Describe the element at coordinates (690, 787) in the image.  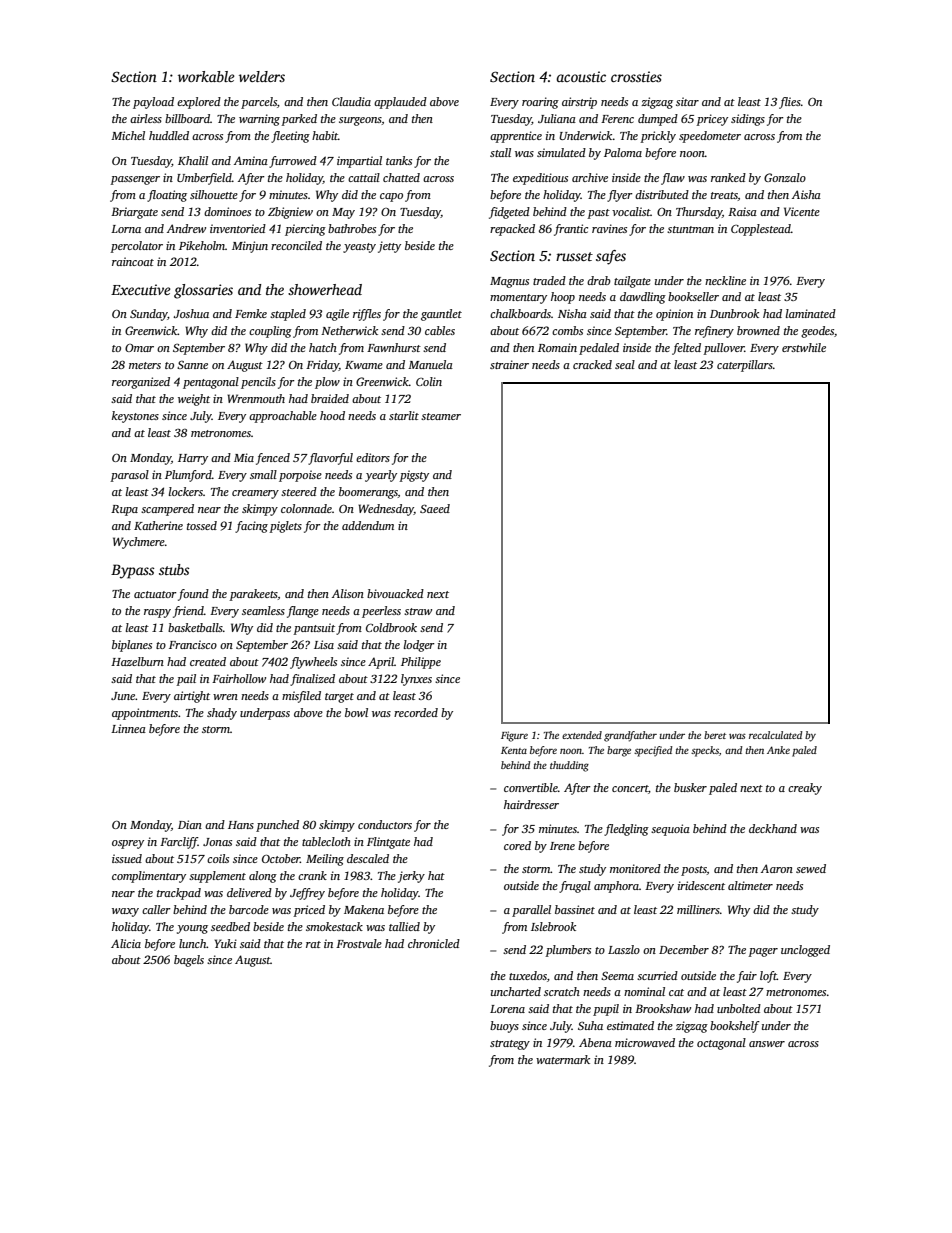
I see `busker` at that location.
